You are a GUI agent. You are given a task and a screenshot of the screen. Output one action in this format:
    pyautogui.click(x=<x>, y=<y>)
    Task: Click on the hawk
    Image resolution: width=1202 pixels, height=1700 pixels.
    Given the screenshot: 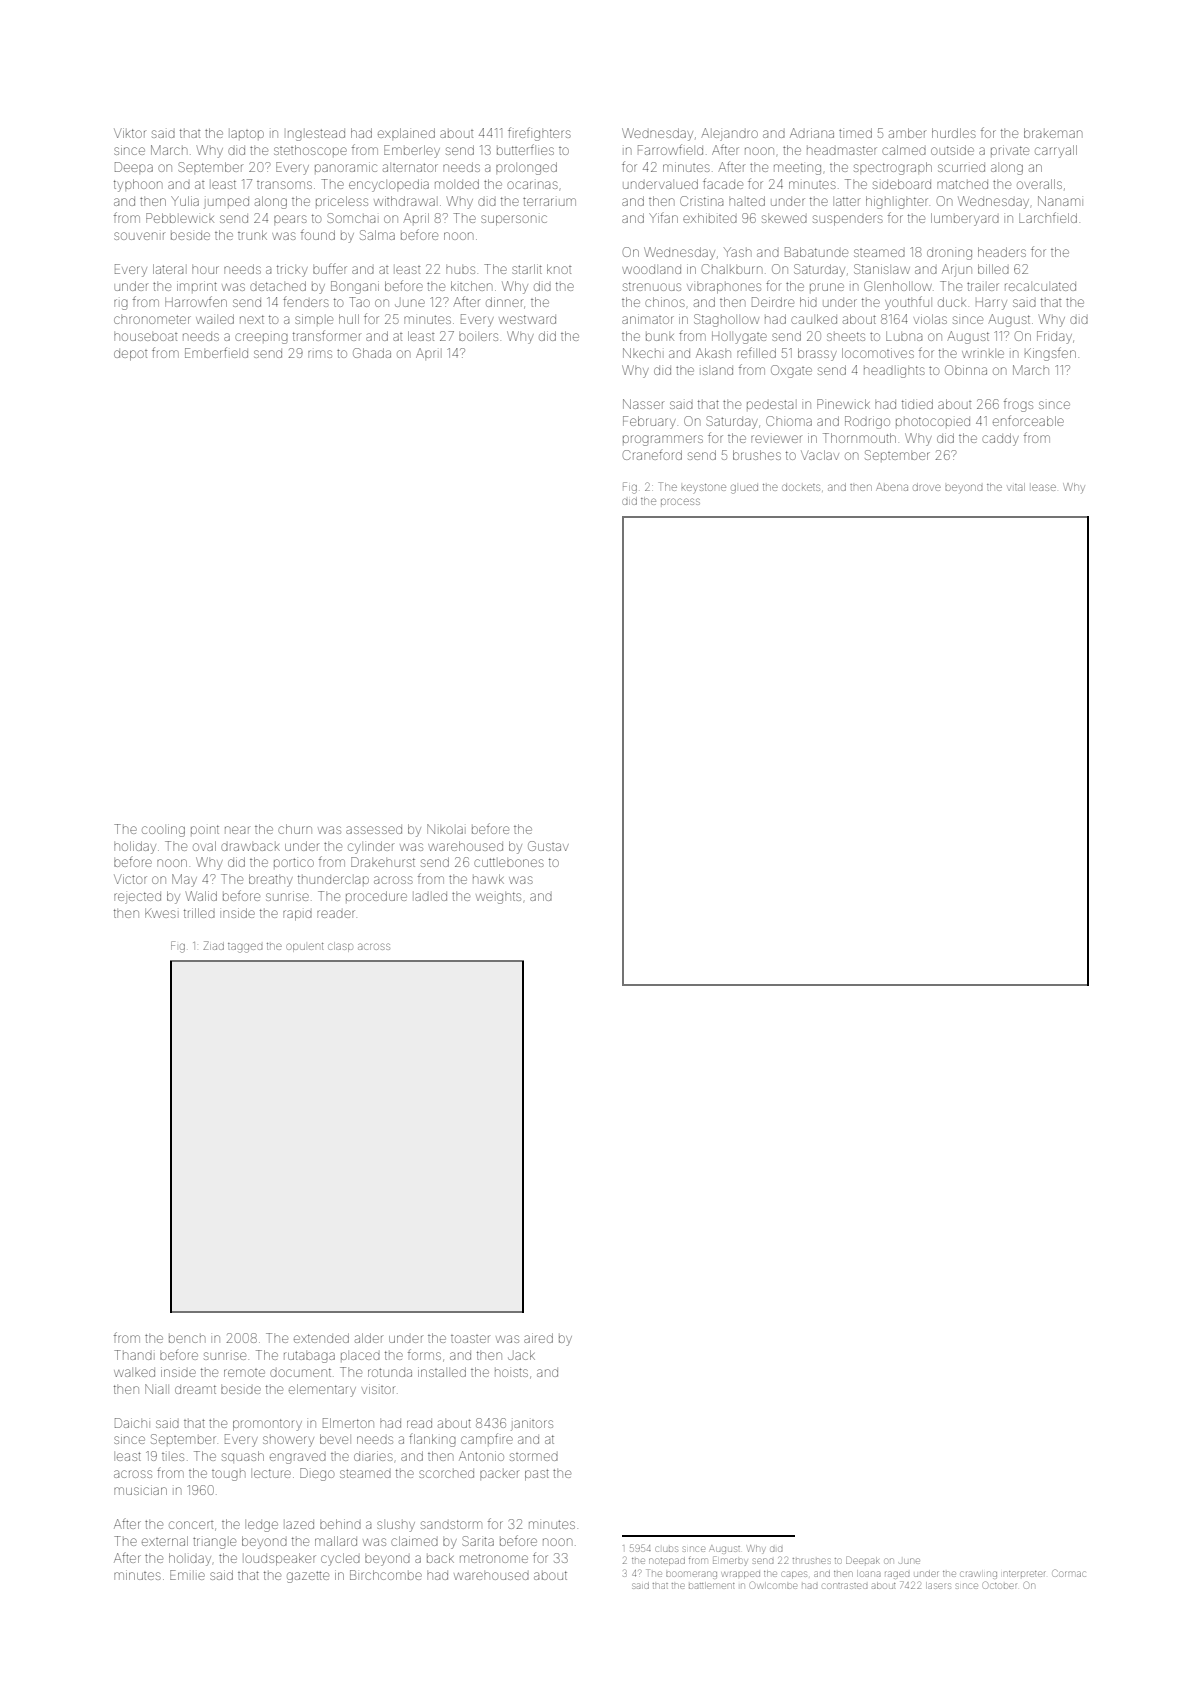 What is the action you would take?
    pyautogui.click(x=488, y=879)
